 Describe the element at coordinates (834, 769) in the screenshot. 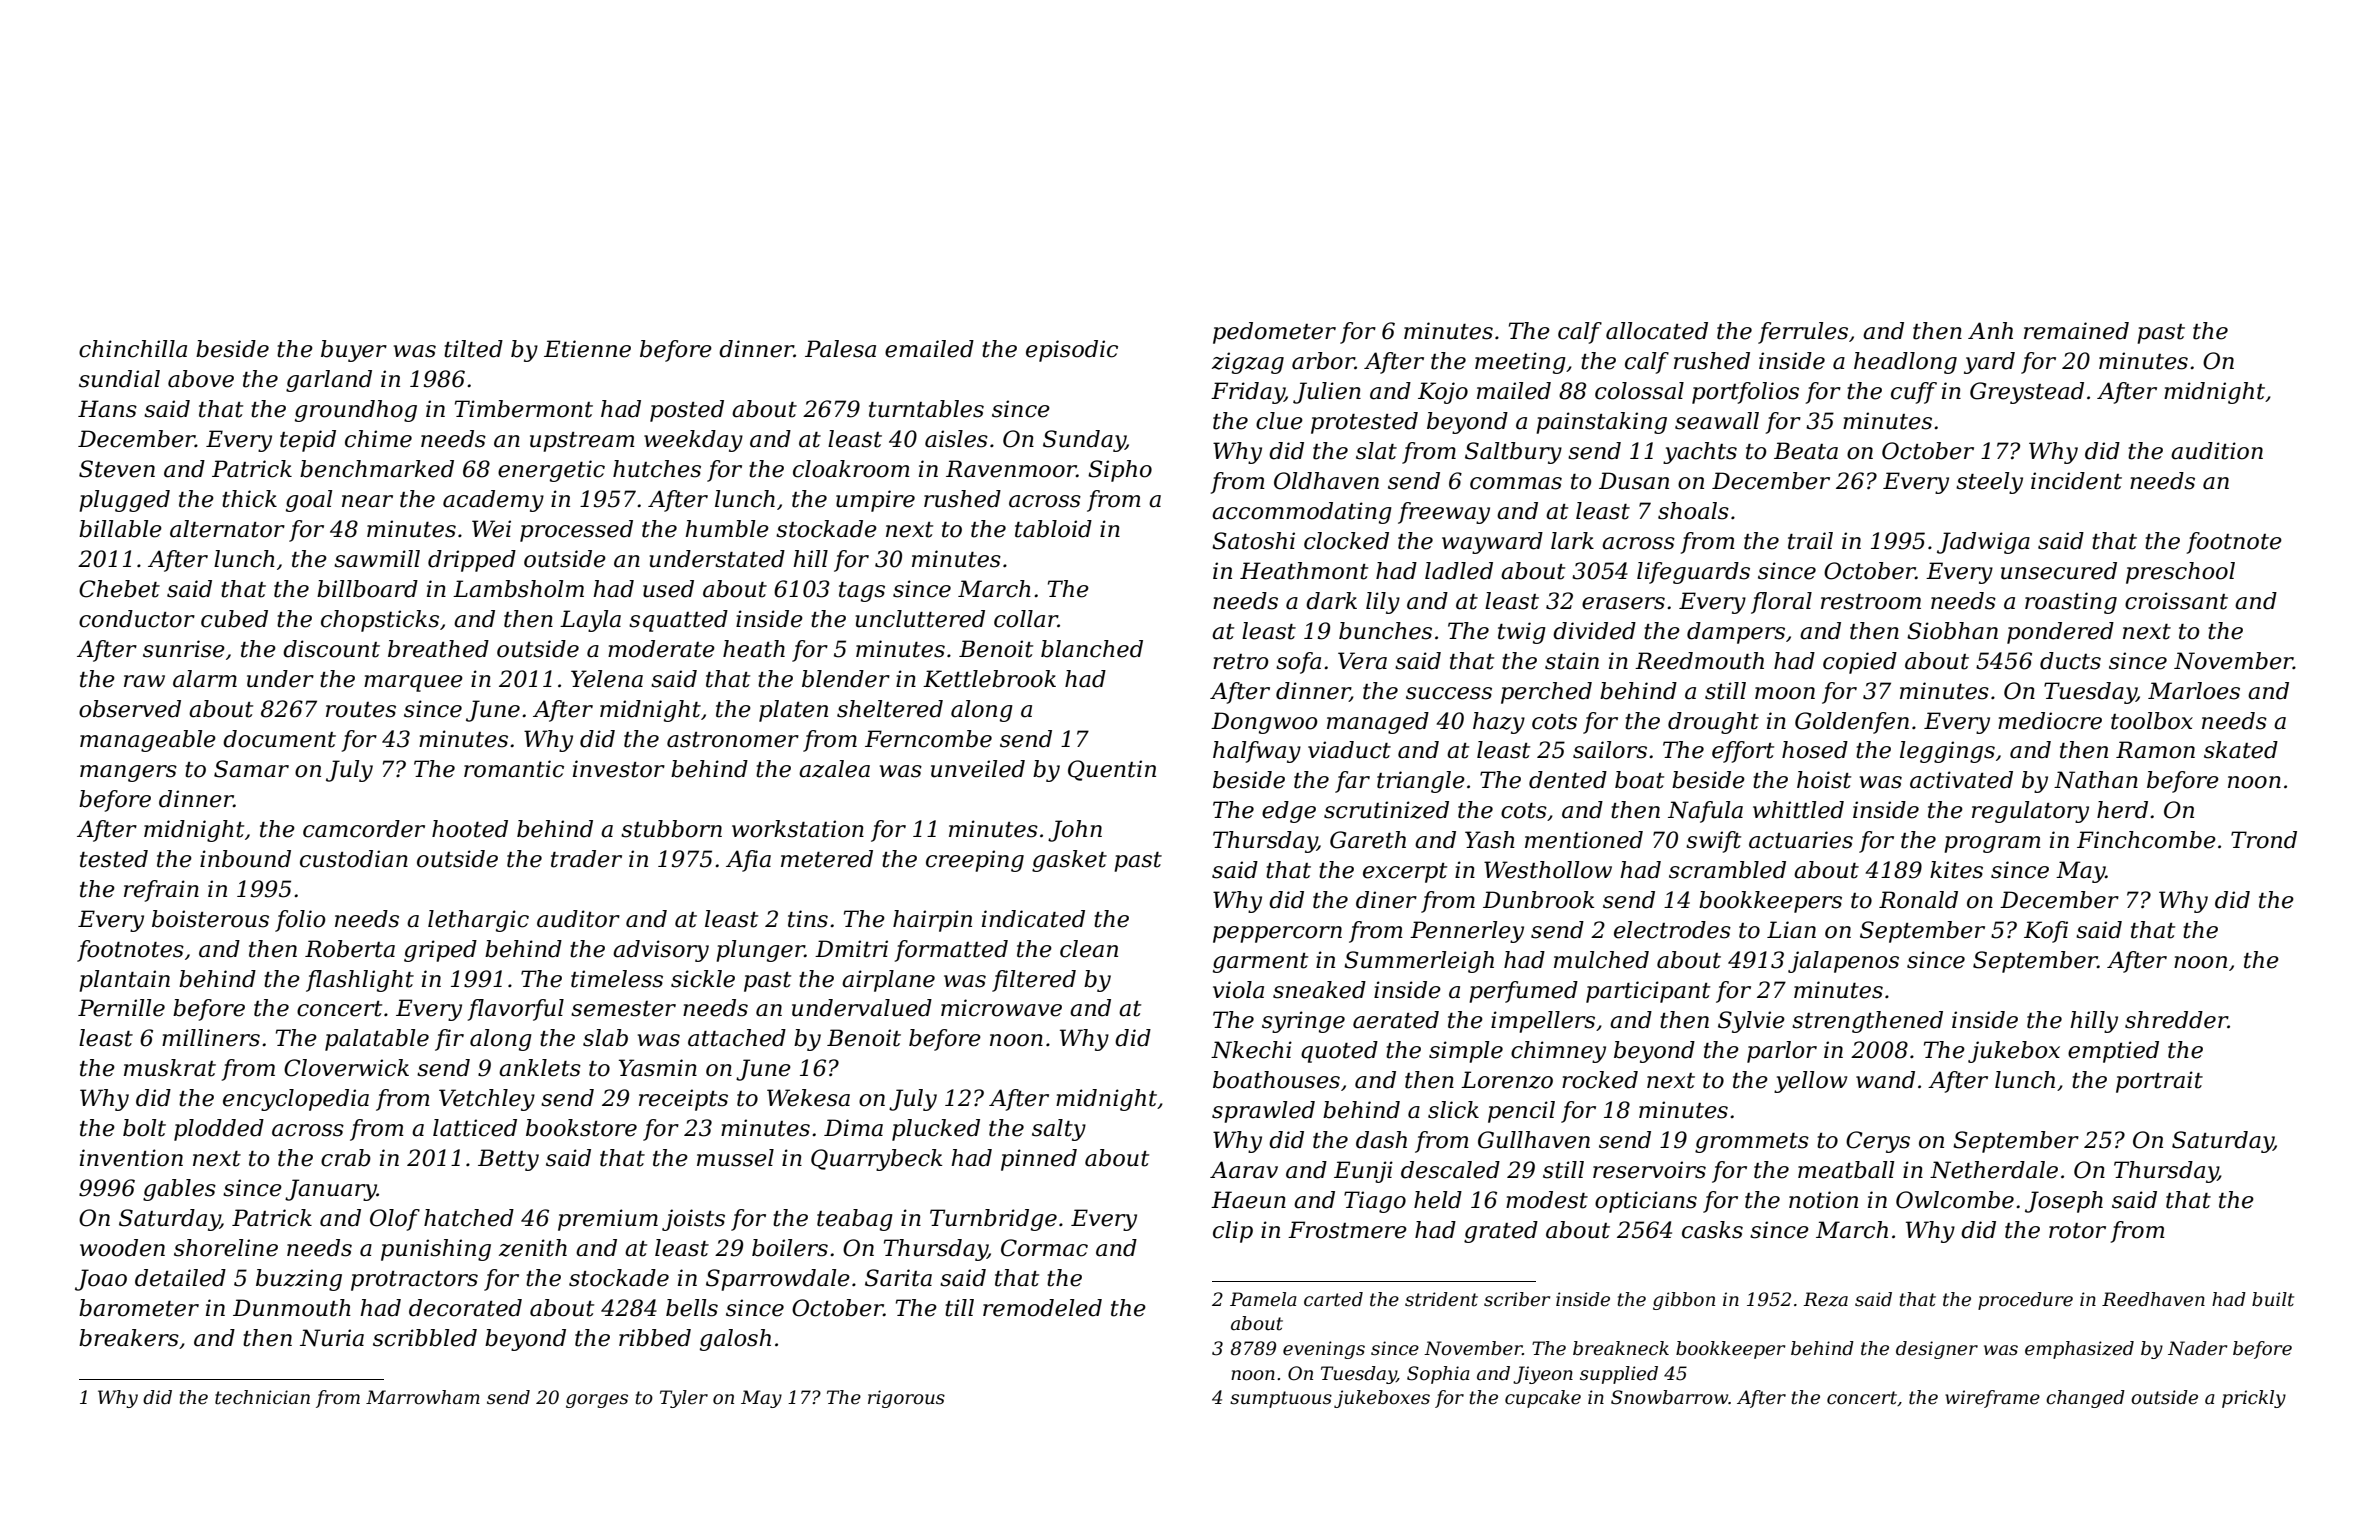

I see `azalea` at that location.
